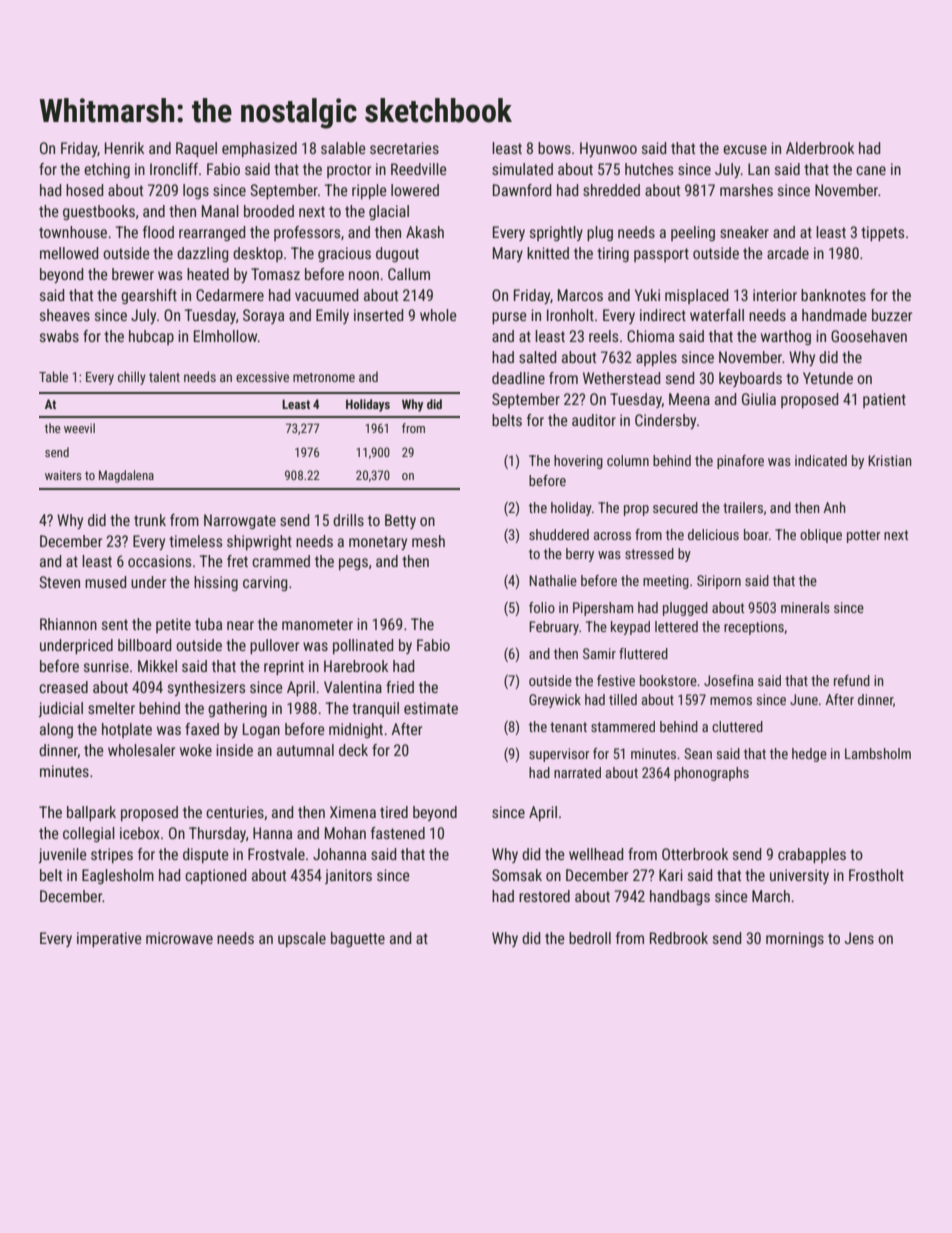  Describe the element at coordinates (63, 475) in the screenshot. I see `waiters` at that location.
